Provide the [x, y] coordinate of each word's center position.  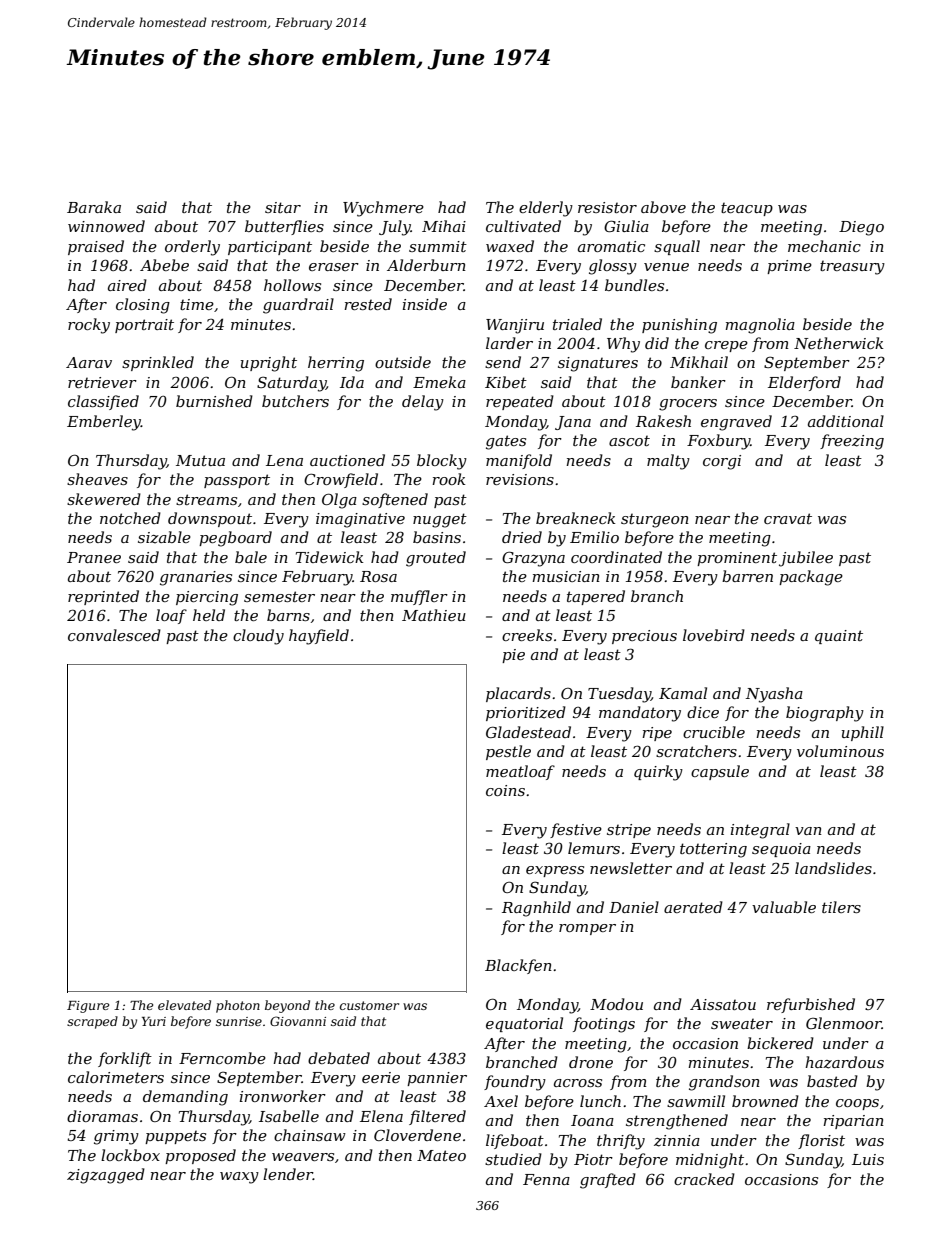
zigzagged [106, 1176]
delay [423, 403]
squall [677, 247]
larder [509, 343]
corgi [722, 462]
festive [576, 830]
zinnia [677, 1141]
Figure [88, 1007]
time [197, 304]
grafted [608, 1181]
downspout [210, 519]
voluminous [840, 751]
